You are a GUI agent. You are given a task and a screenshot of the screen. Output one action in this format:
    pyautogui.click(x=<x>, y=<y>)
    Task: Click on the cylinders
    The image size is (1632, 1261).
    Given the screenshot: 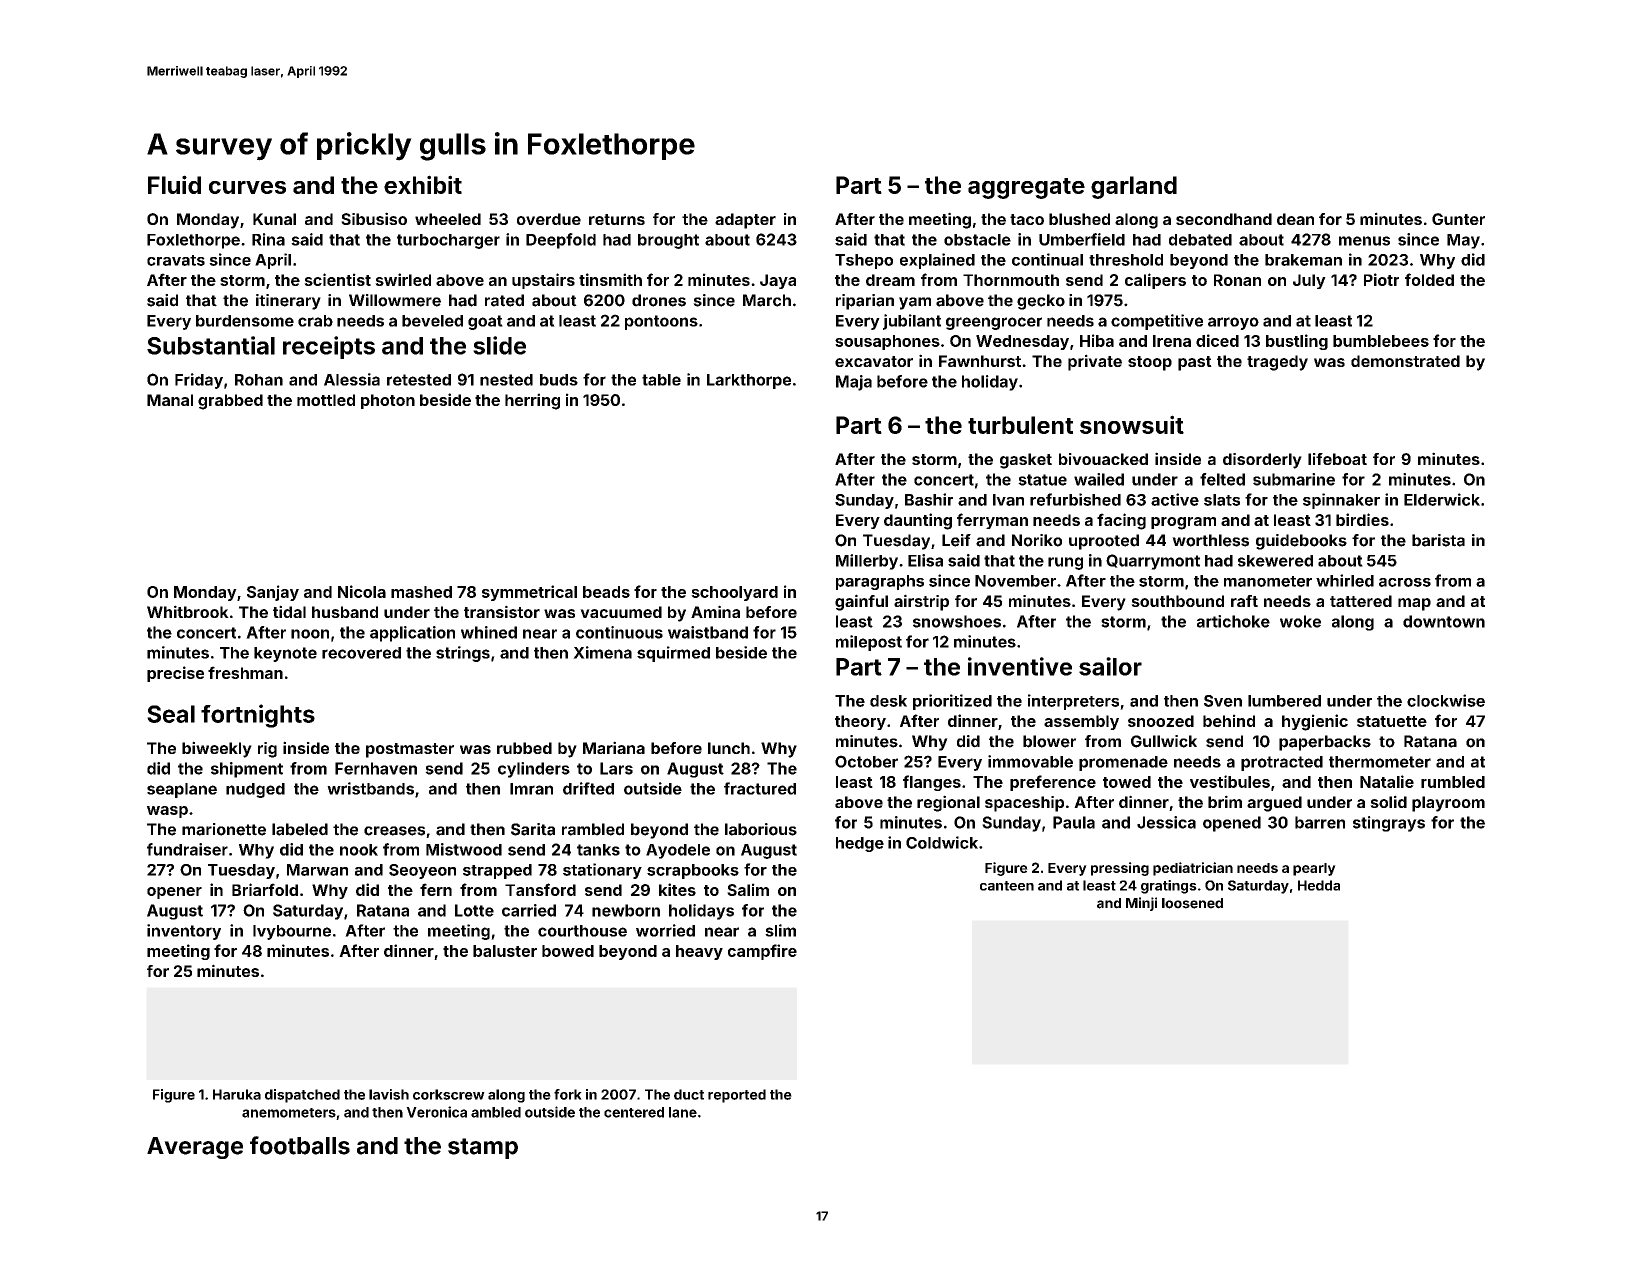 What is the action you would take?
    pyautogui.click(x=534, y=770)
